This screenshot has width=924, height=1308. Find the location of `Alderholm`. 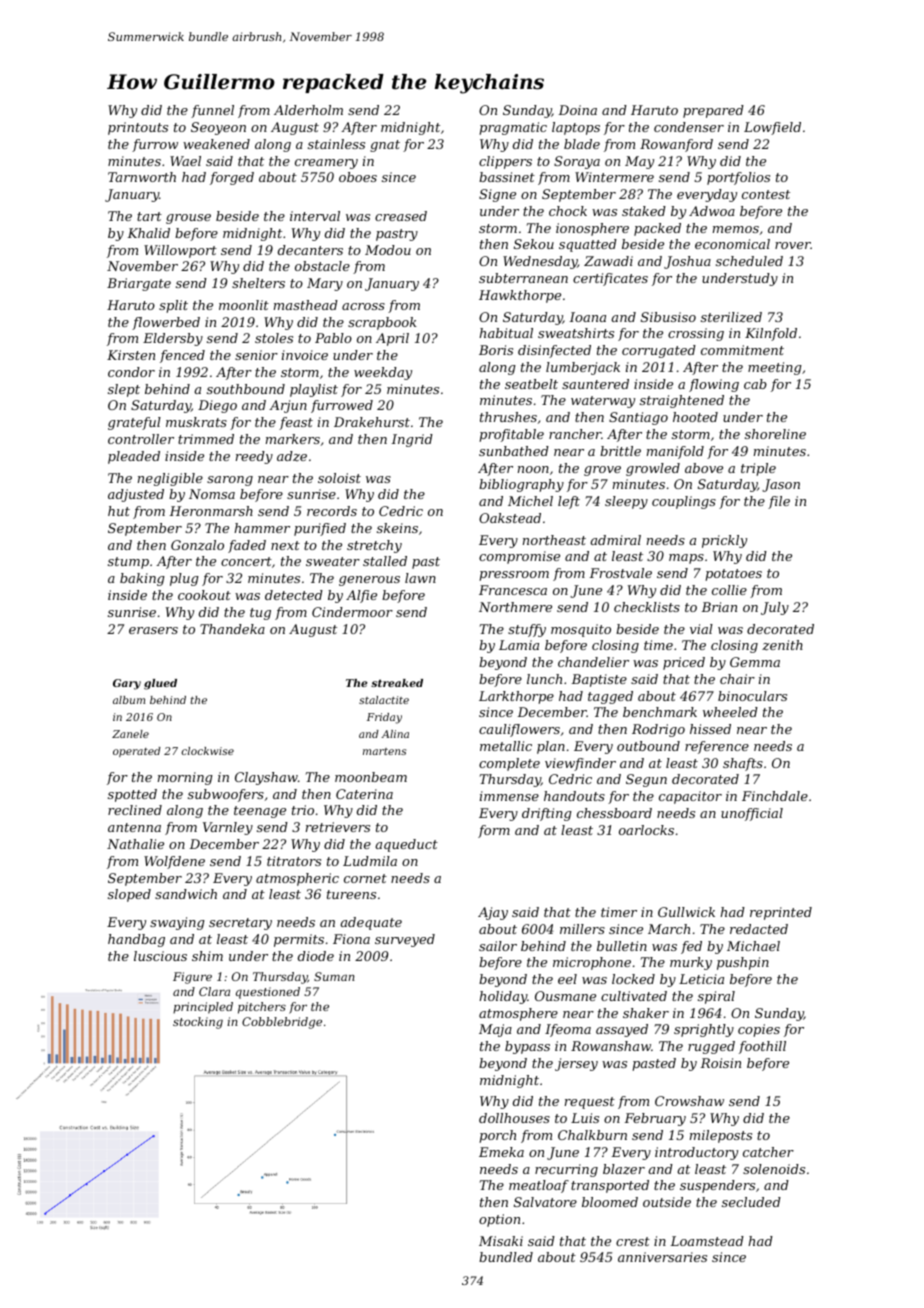

Alderholm is located at coordinates (308, 110).
